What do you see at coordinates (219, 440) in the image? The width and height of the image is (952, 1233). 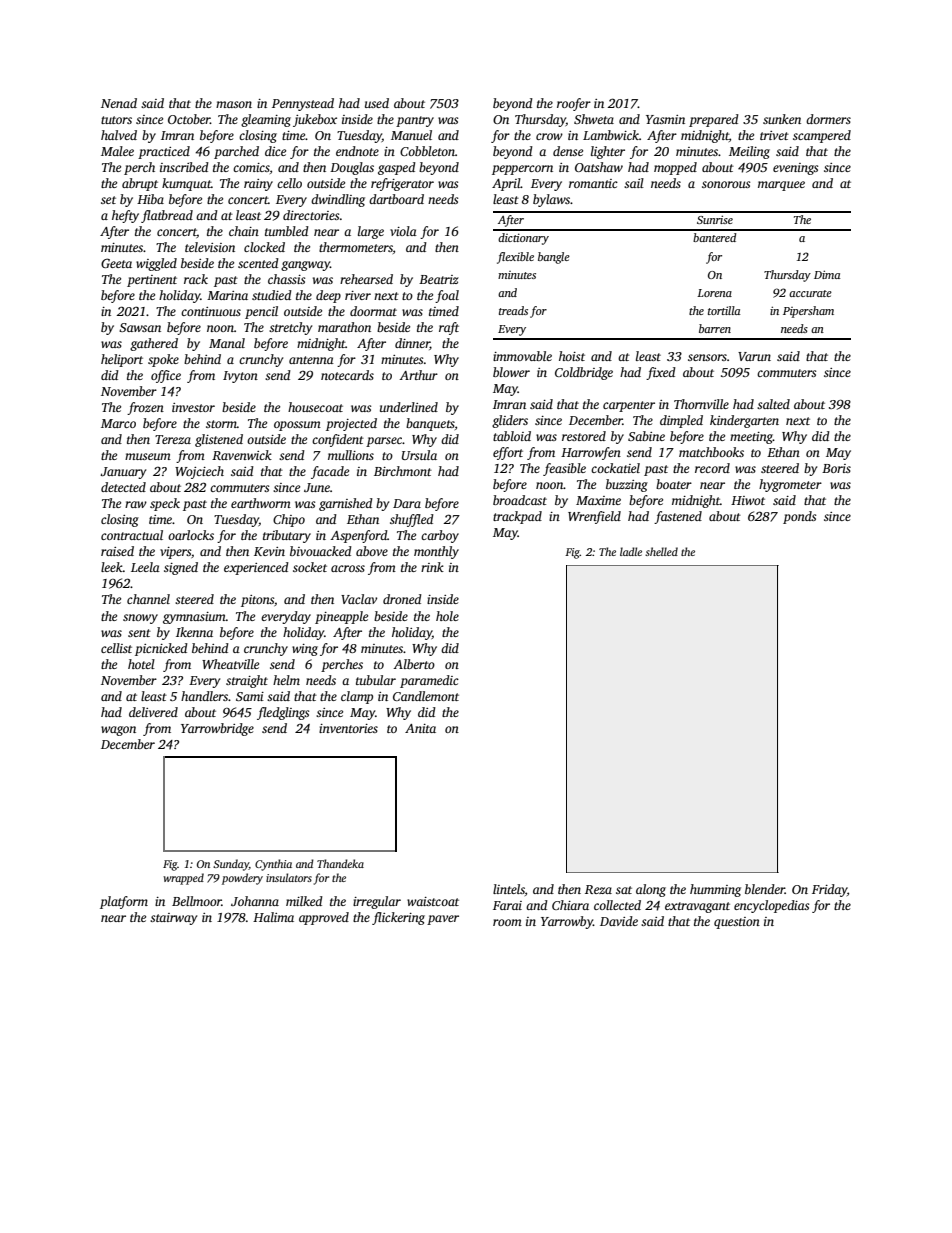 I see `glistened` at bounding box center [219, 440].
